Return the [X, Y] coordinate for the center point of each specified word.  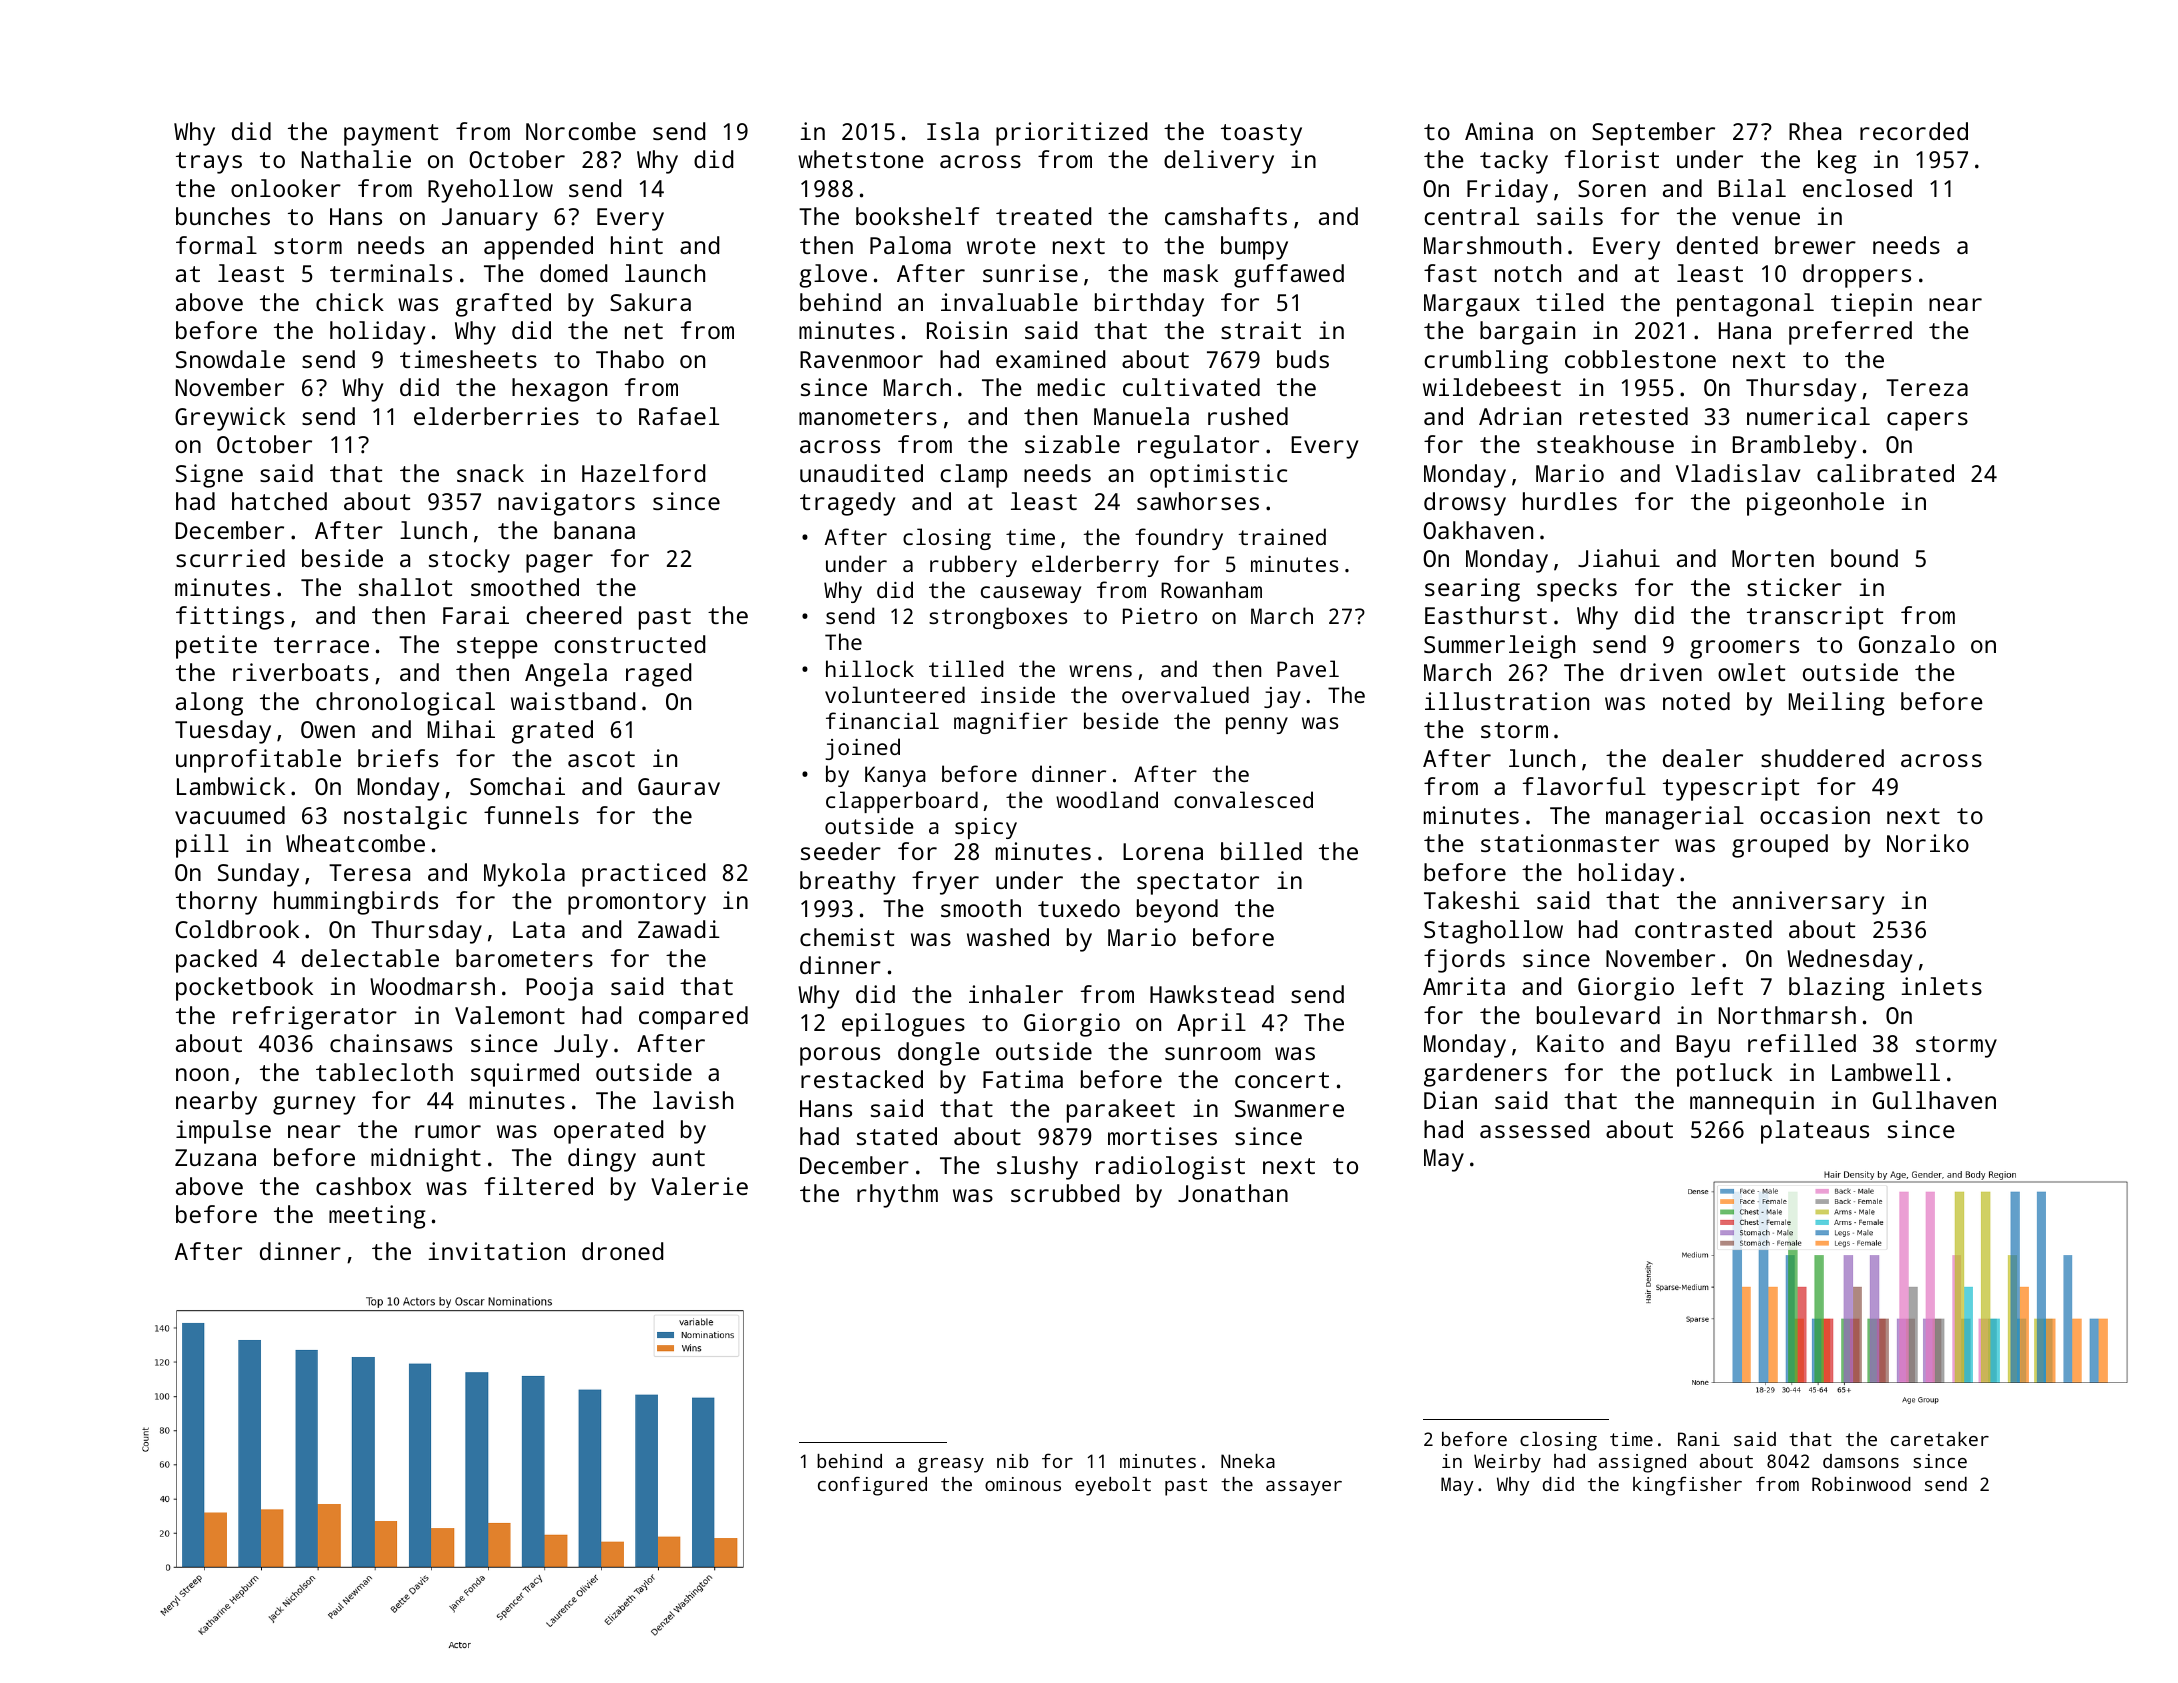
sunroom [1213, 1053]
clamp [973, 476]
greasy [951, 1465]
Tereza [1927, 387]
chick [350, 302]
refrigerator [315, 1018]
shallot [405, 587]
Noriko [1928, 843]
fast [1450, 273]
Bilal [1752, 188]
